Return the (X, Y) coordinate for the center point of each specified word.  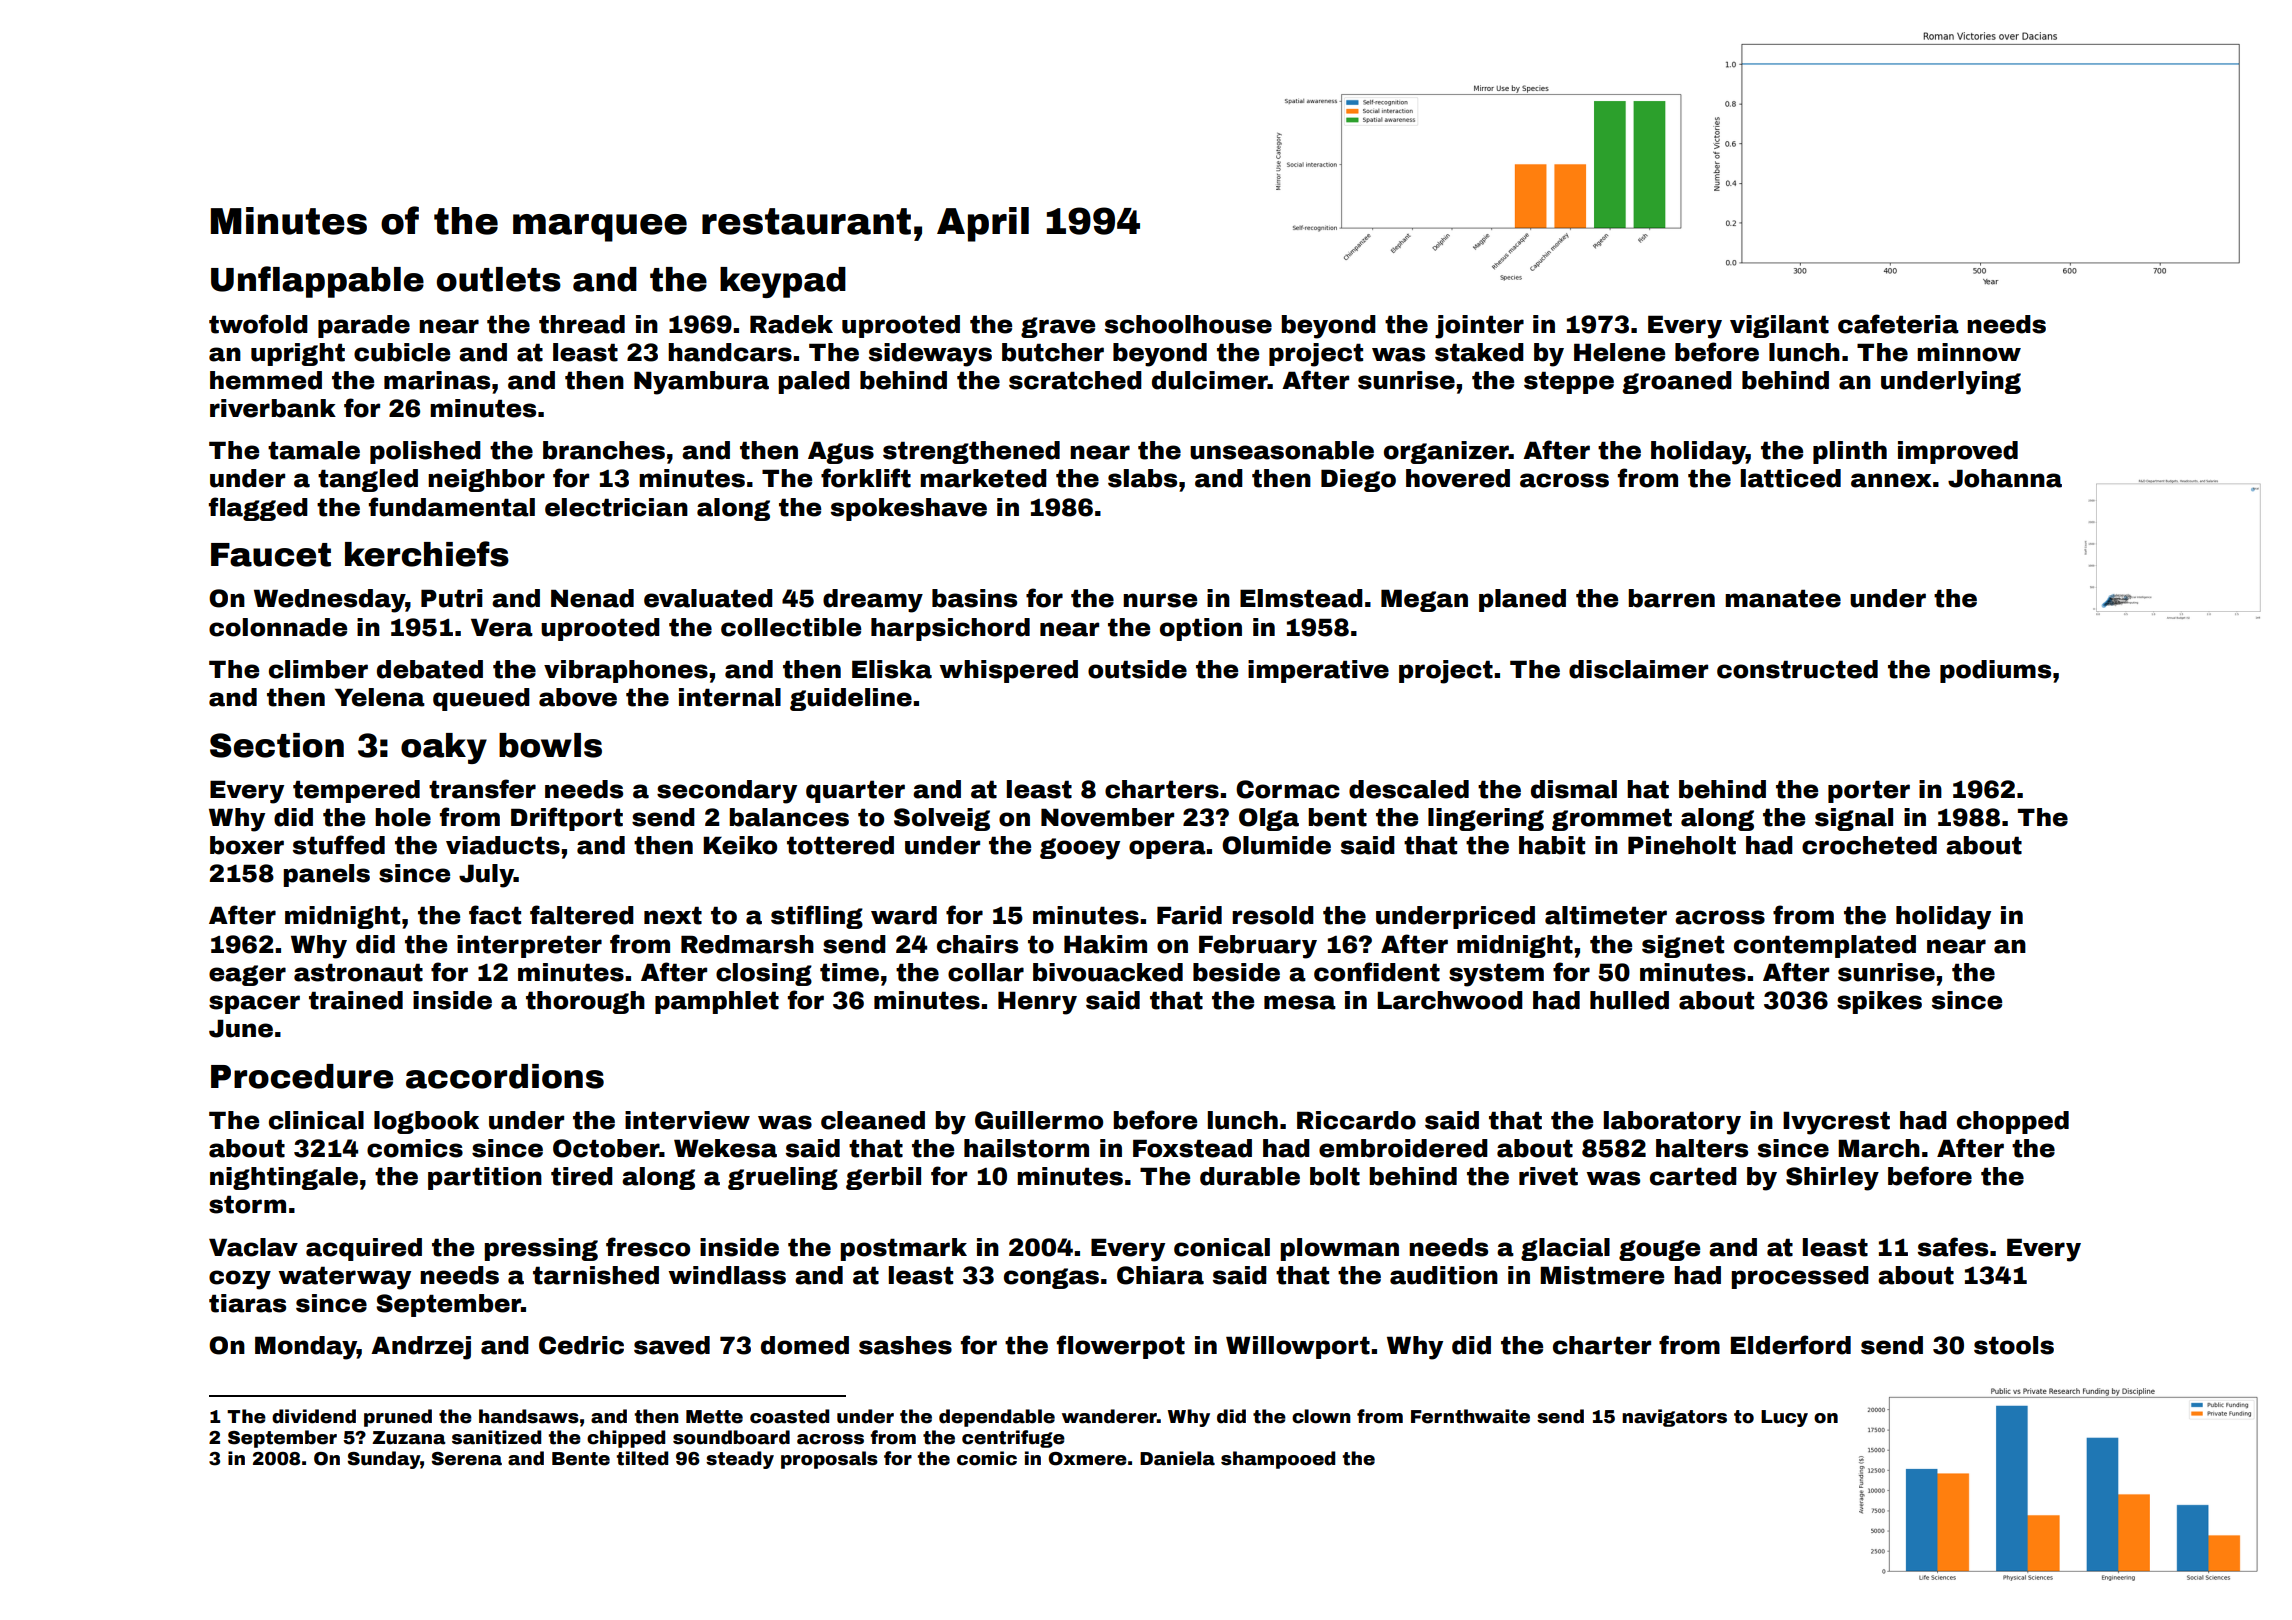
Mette (714, 1417)
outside (1137, 669)
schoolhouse (1188, 324)
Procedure (302, 1076)
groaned (1677, 382)
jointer (1479, 327)
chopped (2013, 1122)
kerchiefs (427, 554)
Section (277, 745)
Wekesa (725, 1148)
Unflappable (317, 282)
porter (1869, 791)
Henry (1037, 1003)
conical (1222, 1247)
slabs (1142, 478)
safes (1953, 1247)
